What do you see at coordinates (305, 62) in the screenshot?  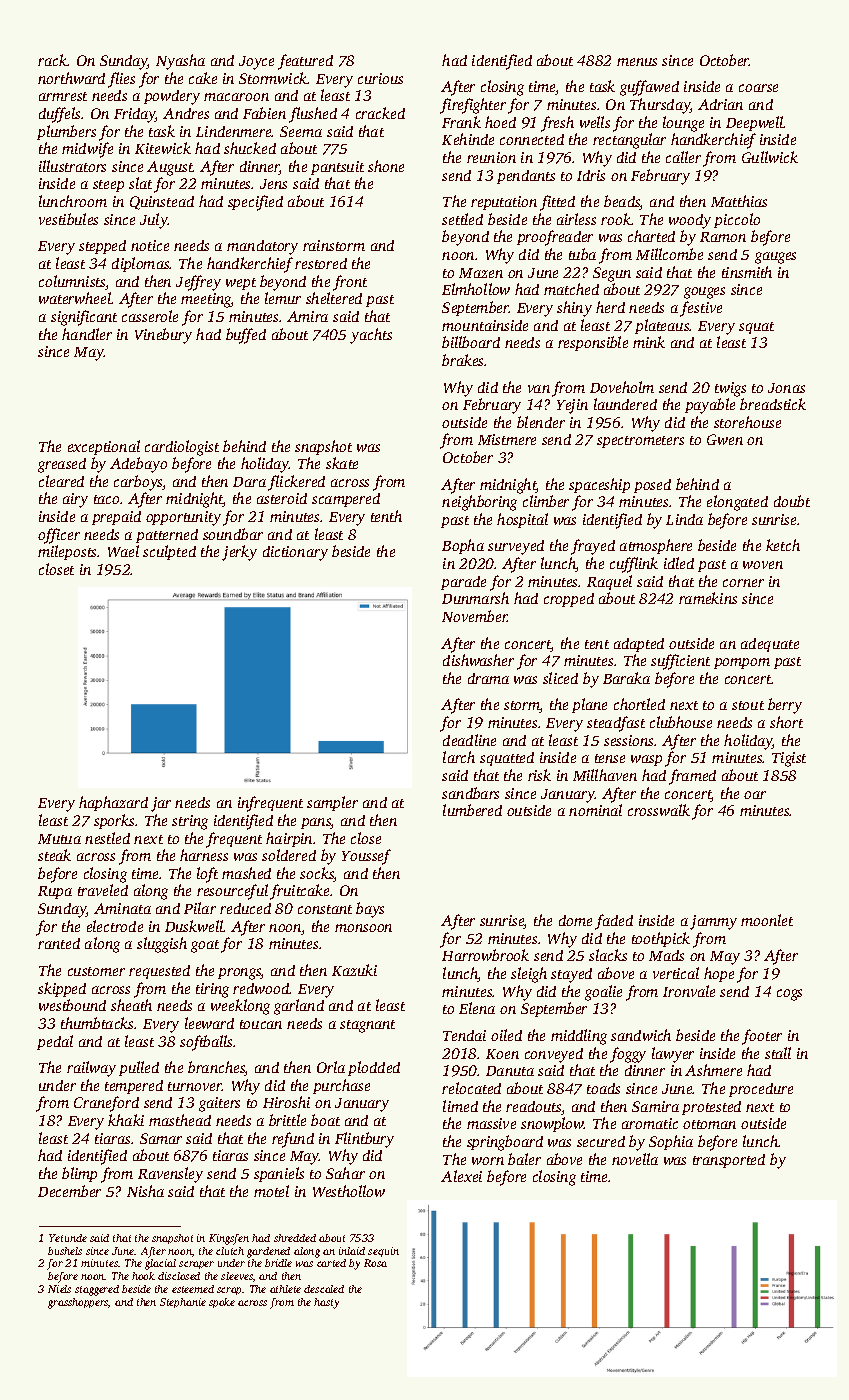 I see `featured` at bounding box center [305, 62].
